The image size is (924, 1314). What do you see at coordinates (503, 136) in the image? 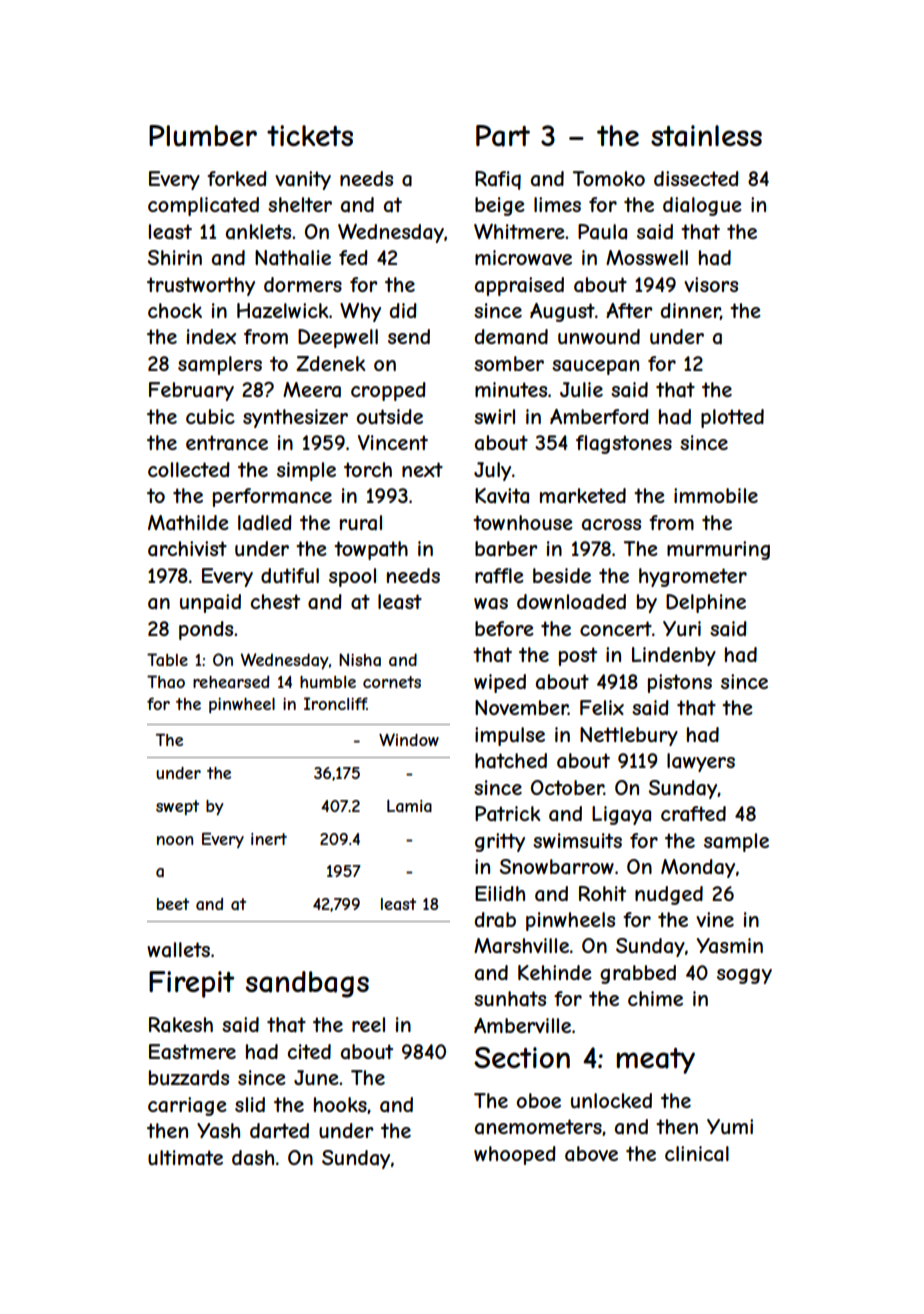
I see `Part` at bounding box center [503, 136].
